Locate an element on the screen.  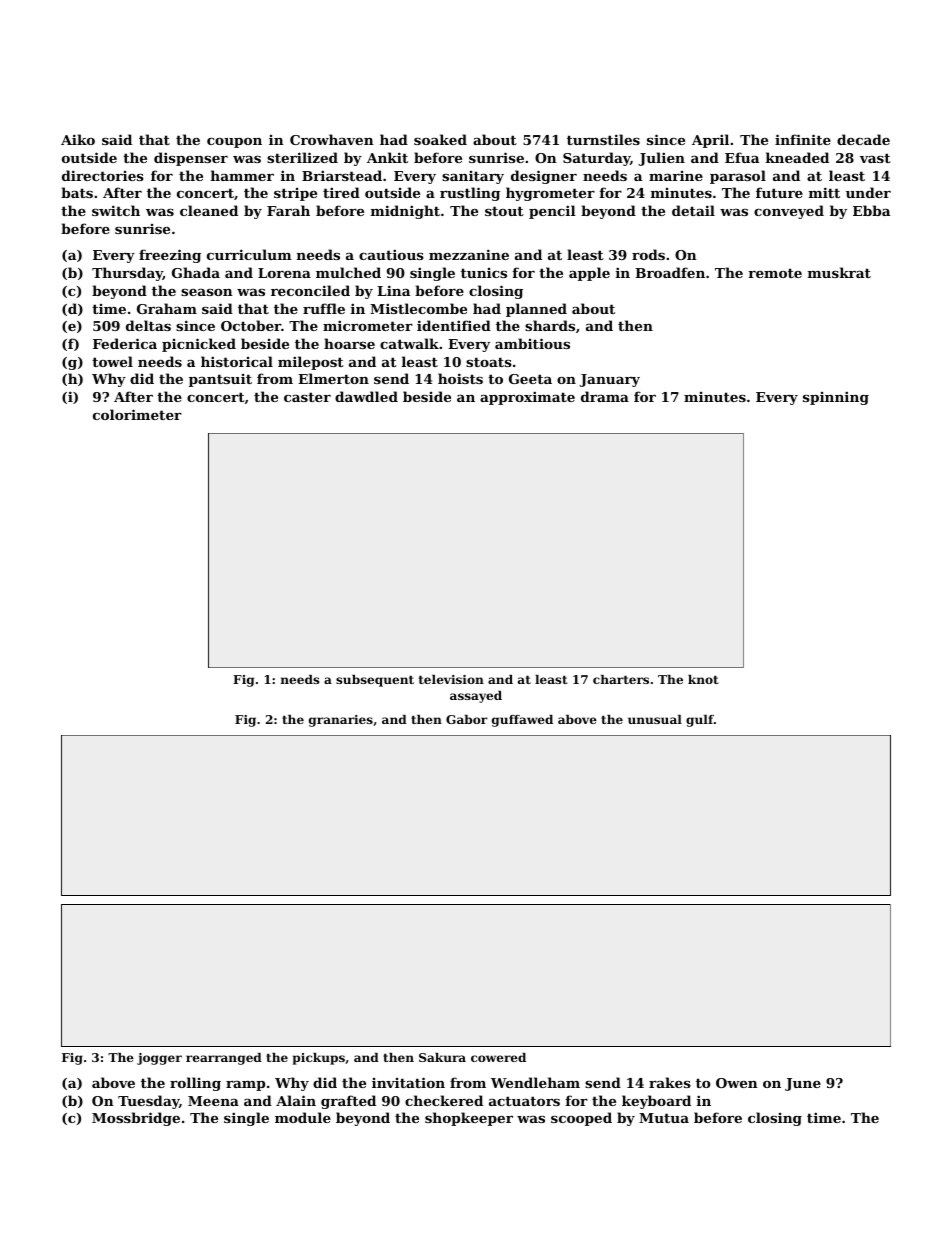
April is located at coordinates (710, 141).
